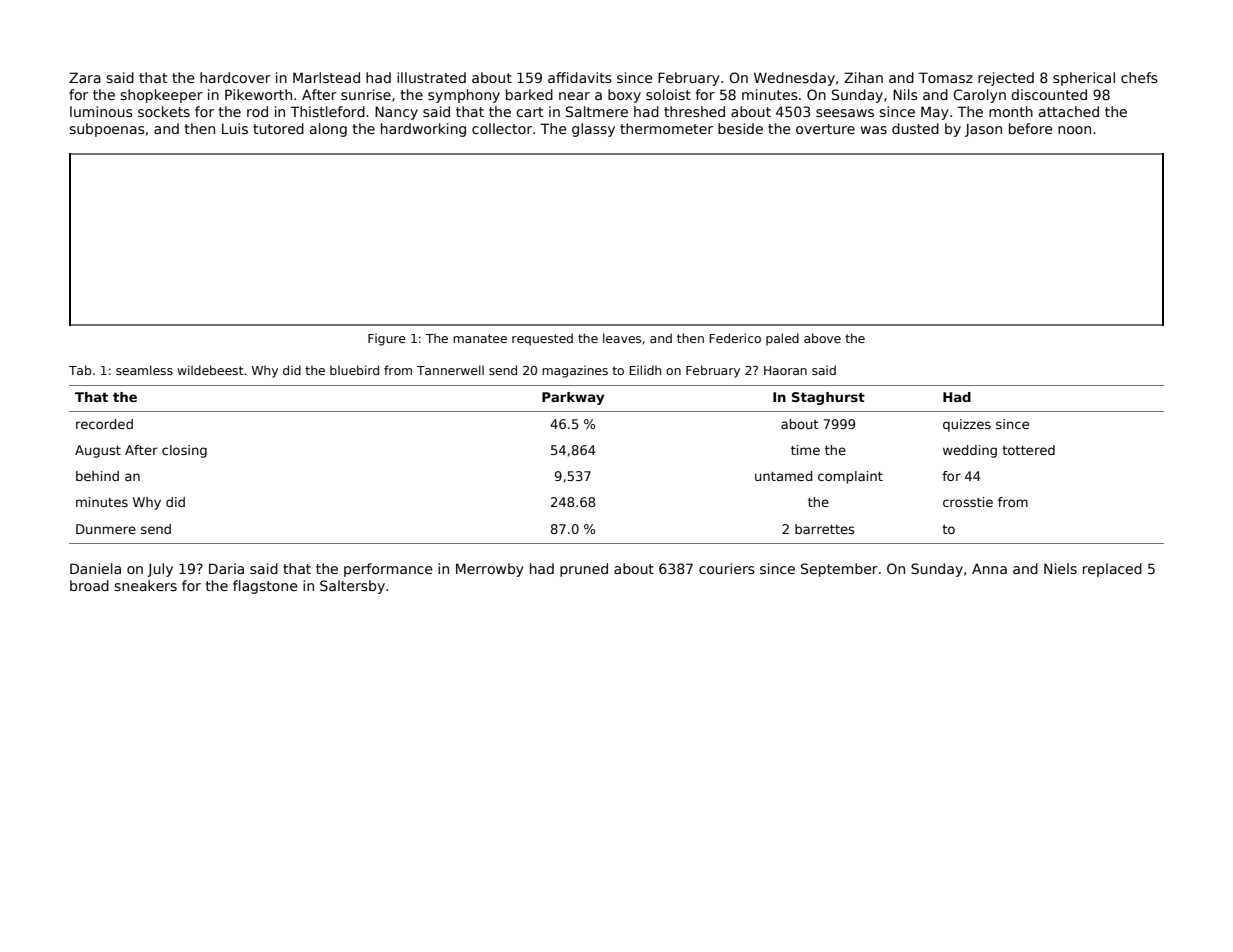 Image resolution: width=1233 pixels, height=952 pixels. Describe the element at coordinates (1084, 79) in the page. I see `spherical` at that location.
